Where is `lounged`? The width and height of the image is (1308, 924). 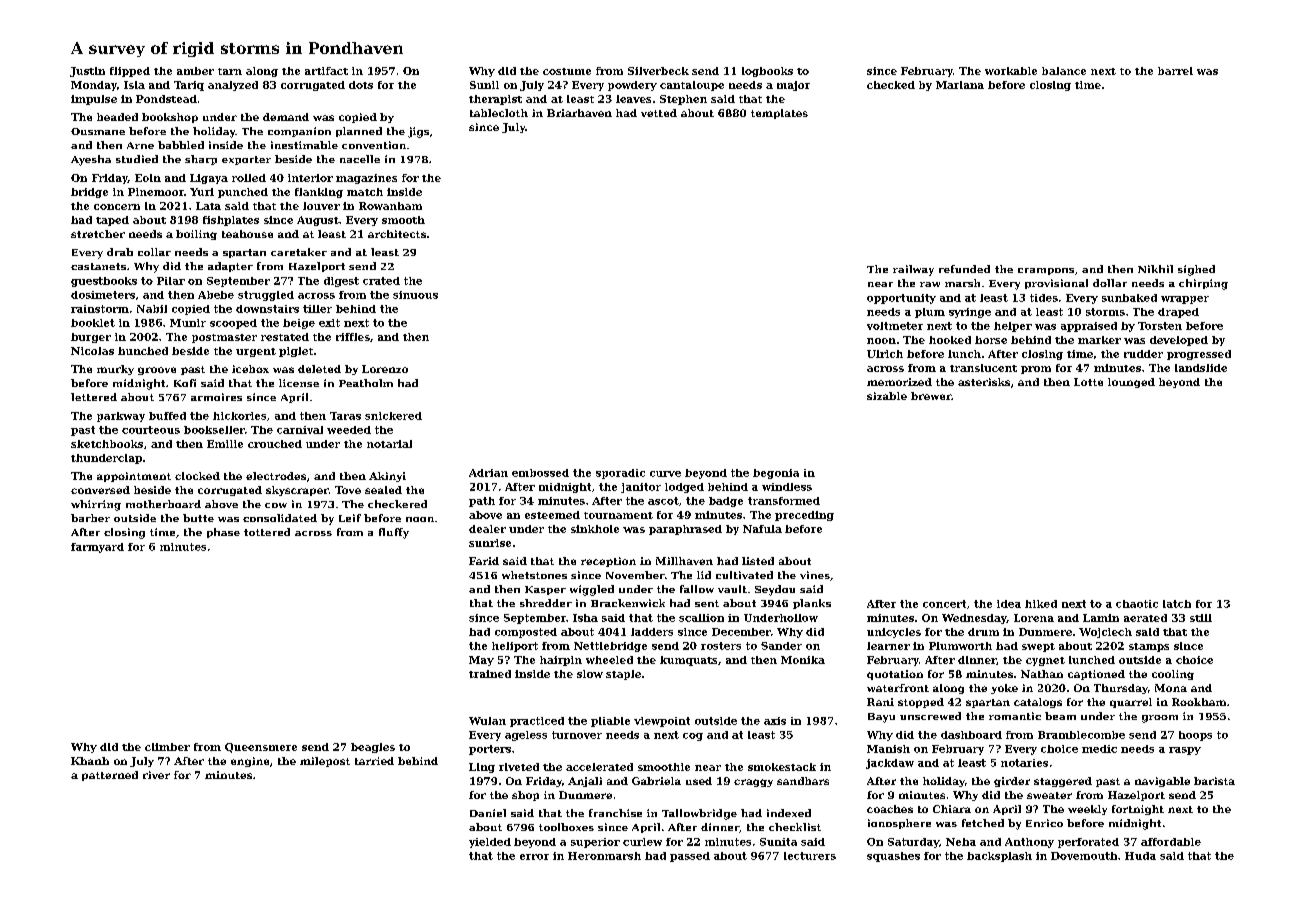
lounged is located at coordinates (1131, 383).
